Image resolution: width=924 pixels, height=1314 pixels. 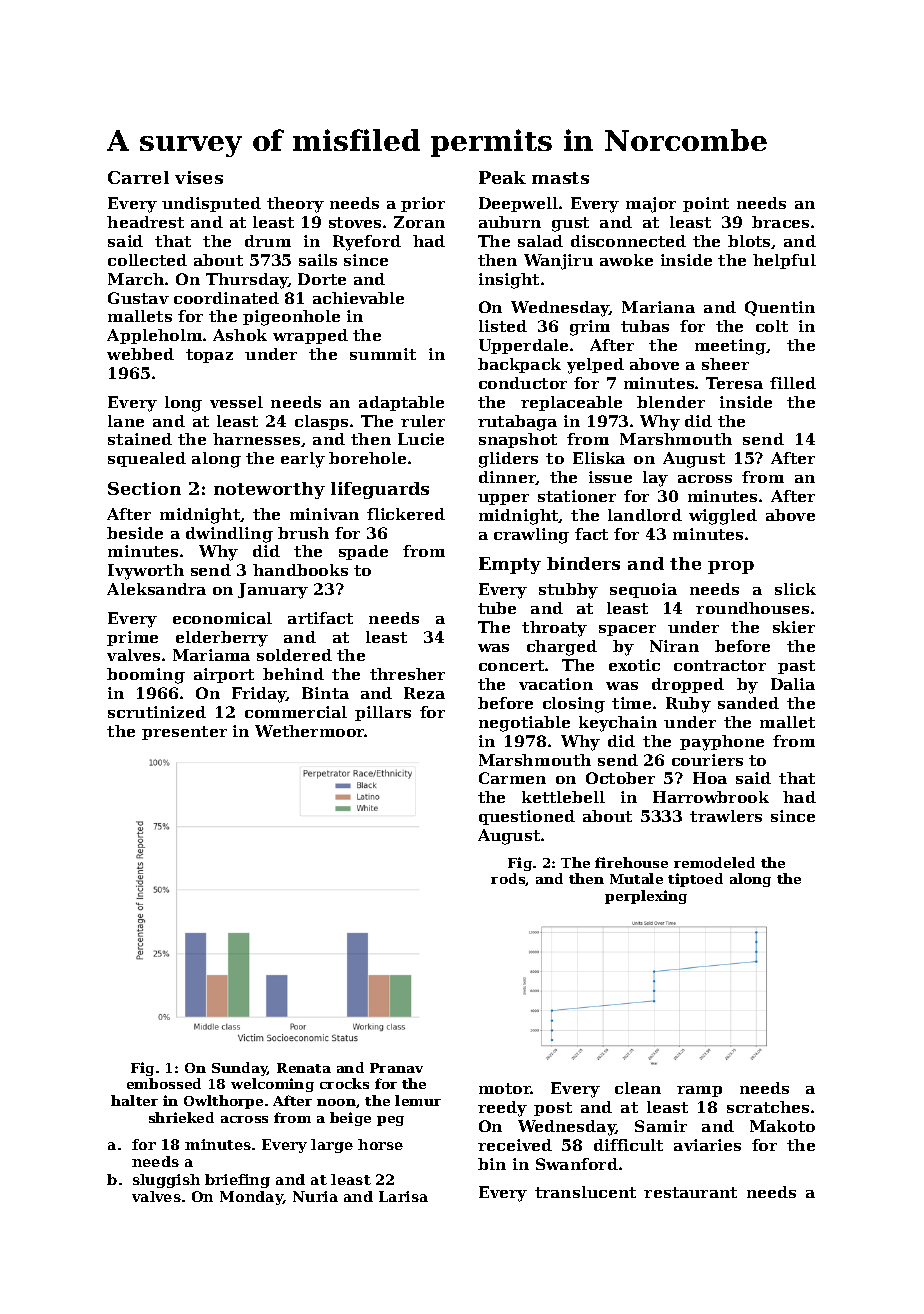 I want to click on prior, so click(x=423, y=204).
